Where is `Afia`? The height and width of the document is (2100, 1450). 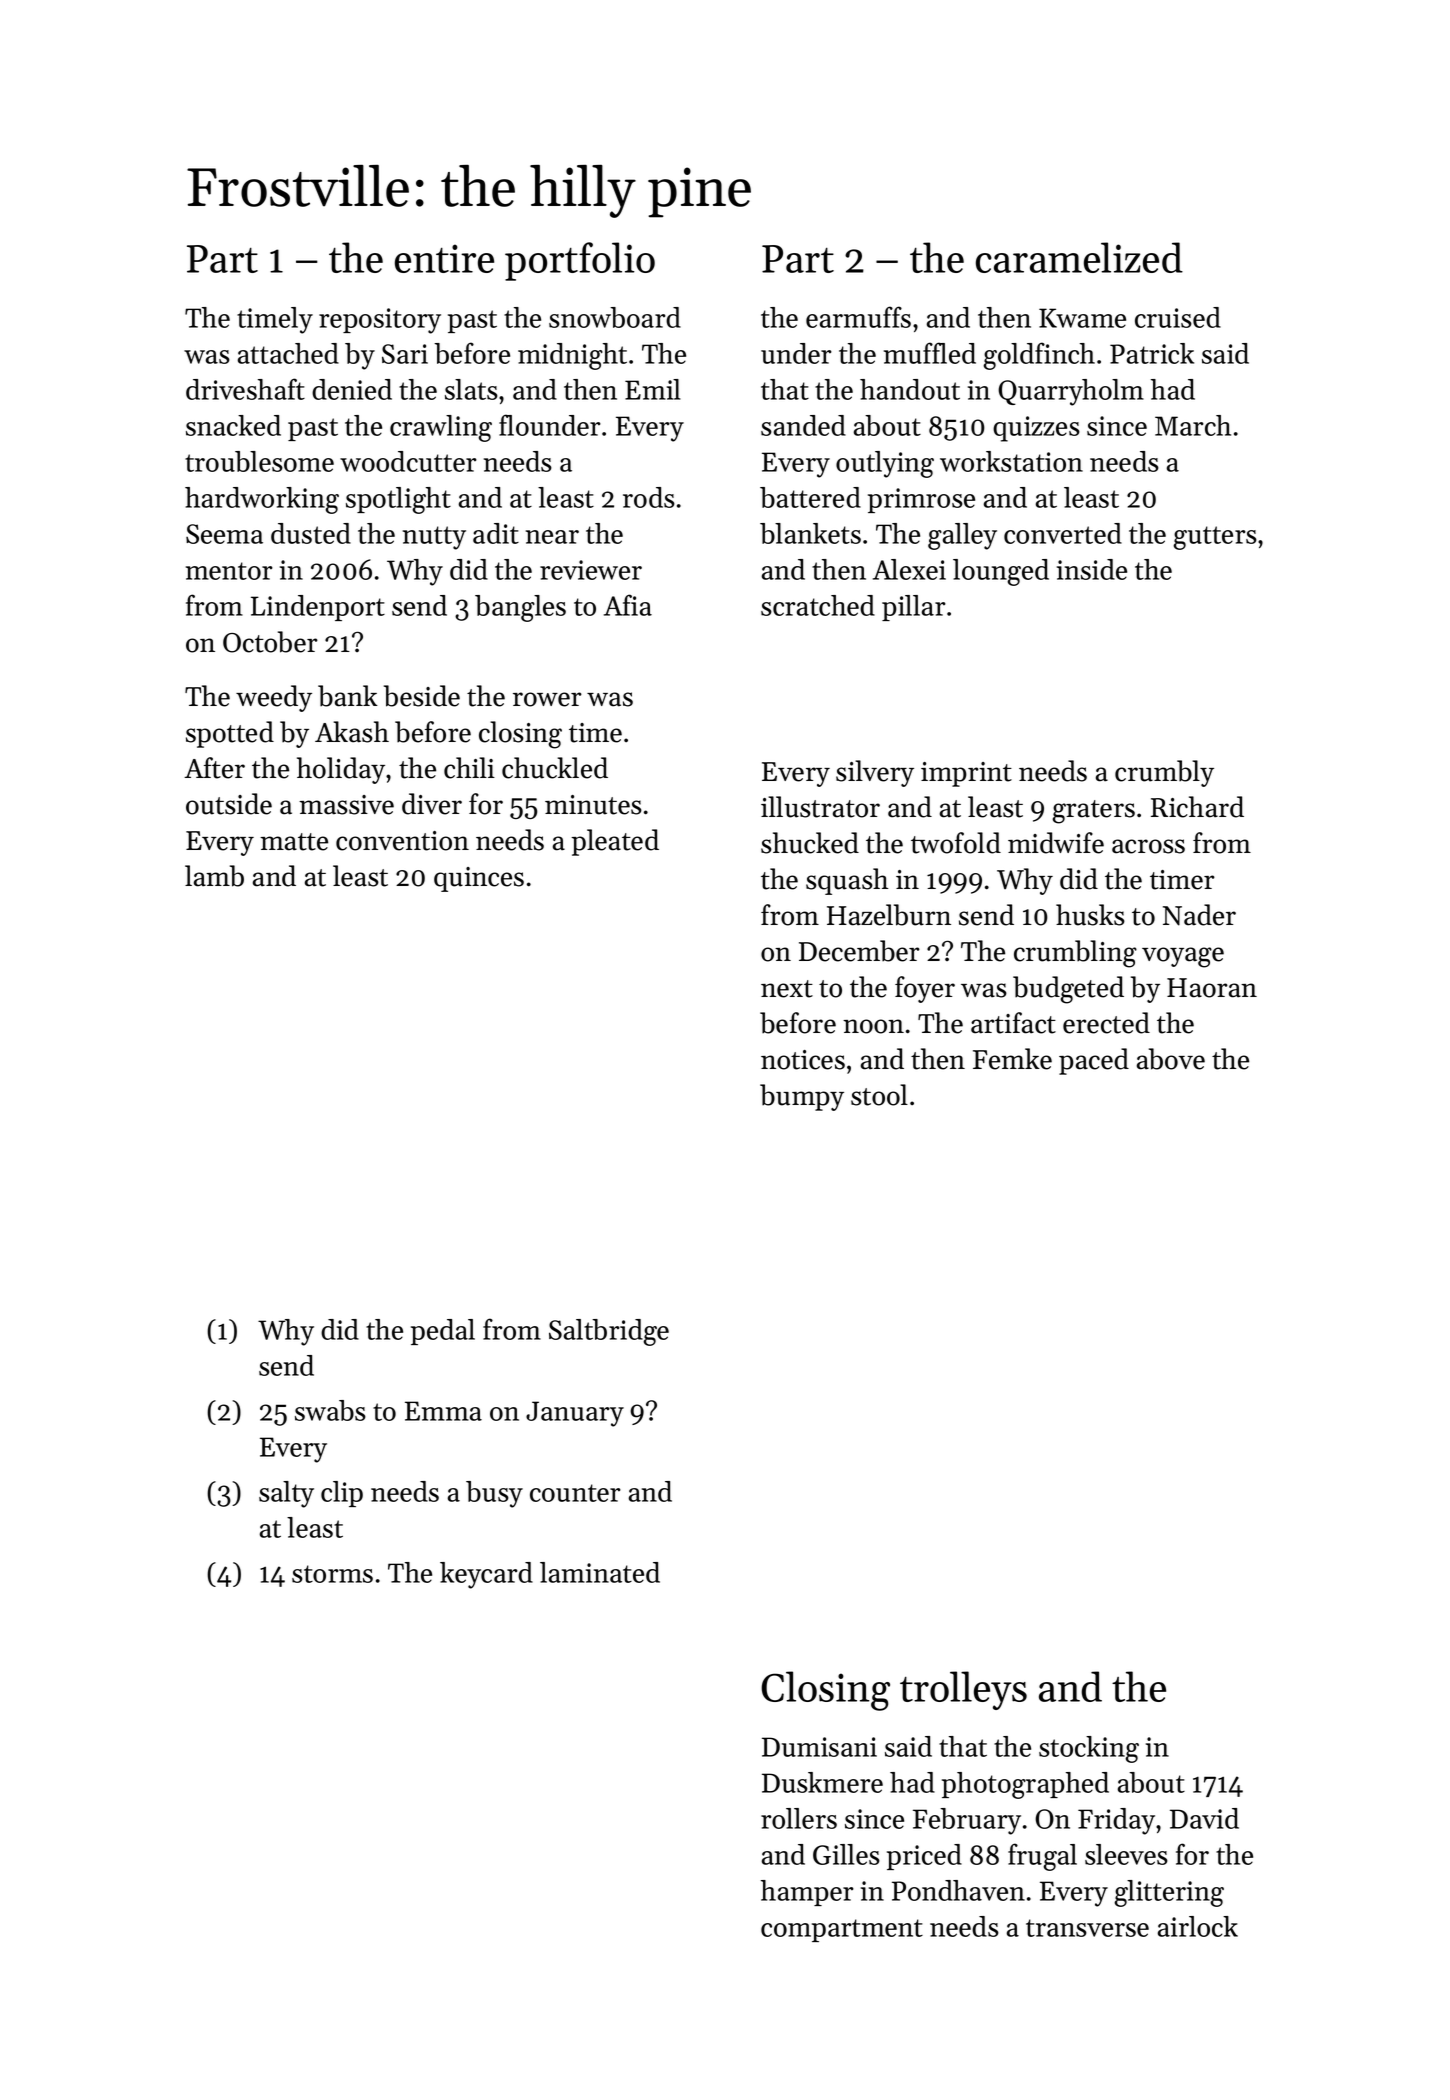 Afia is located at coordinates (628, 605).
